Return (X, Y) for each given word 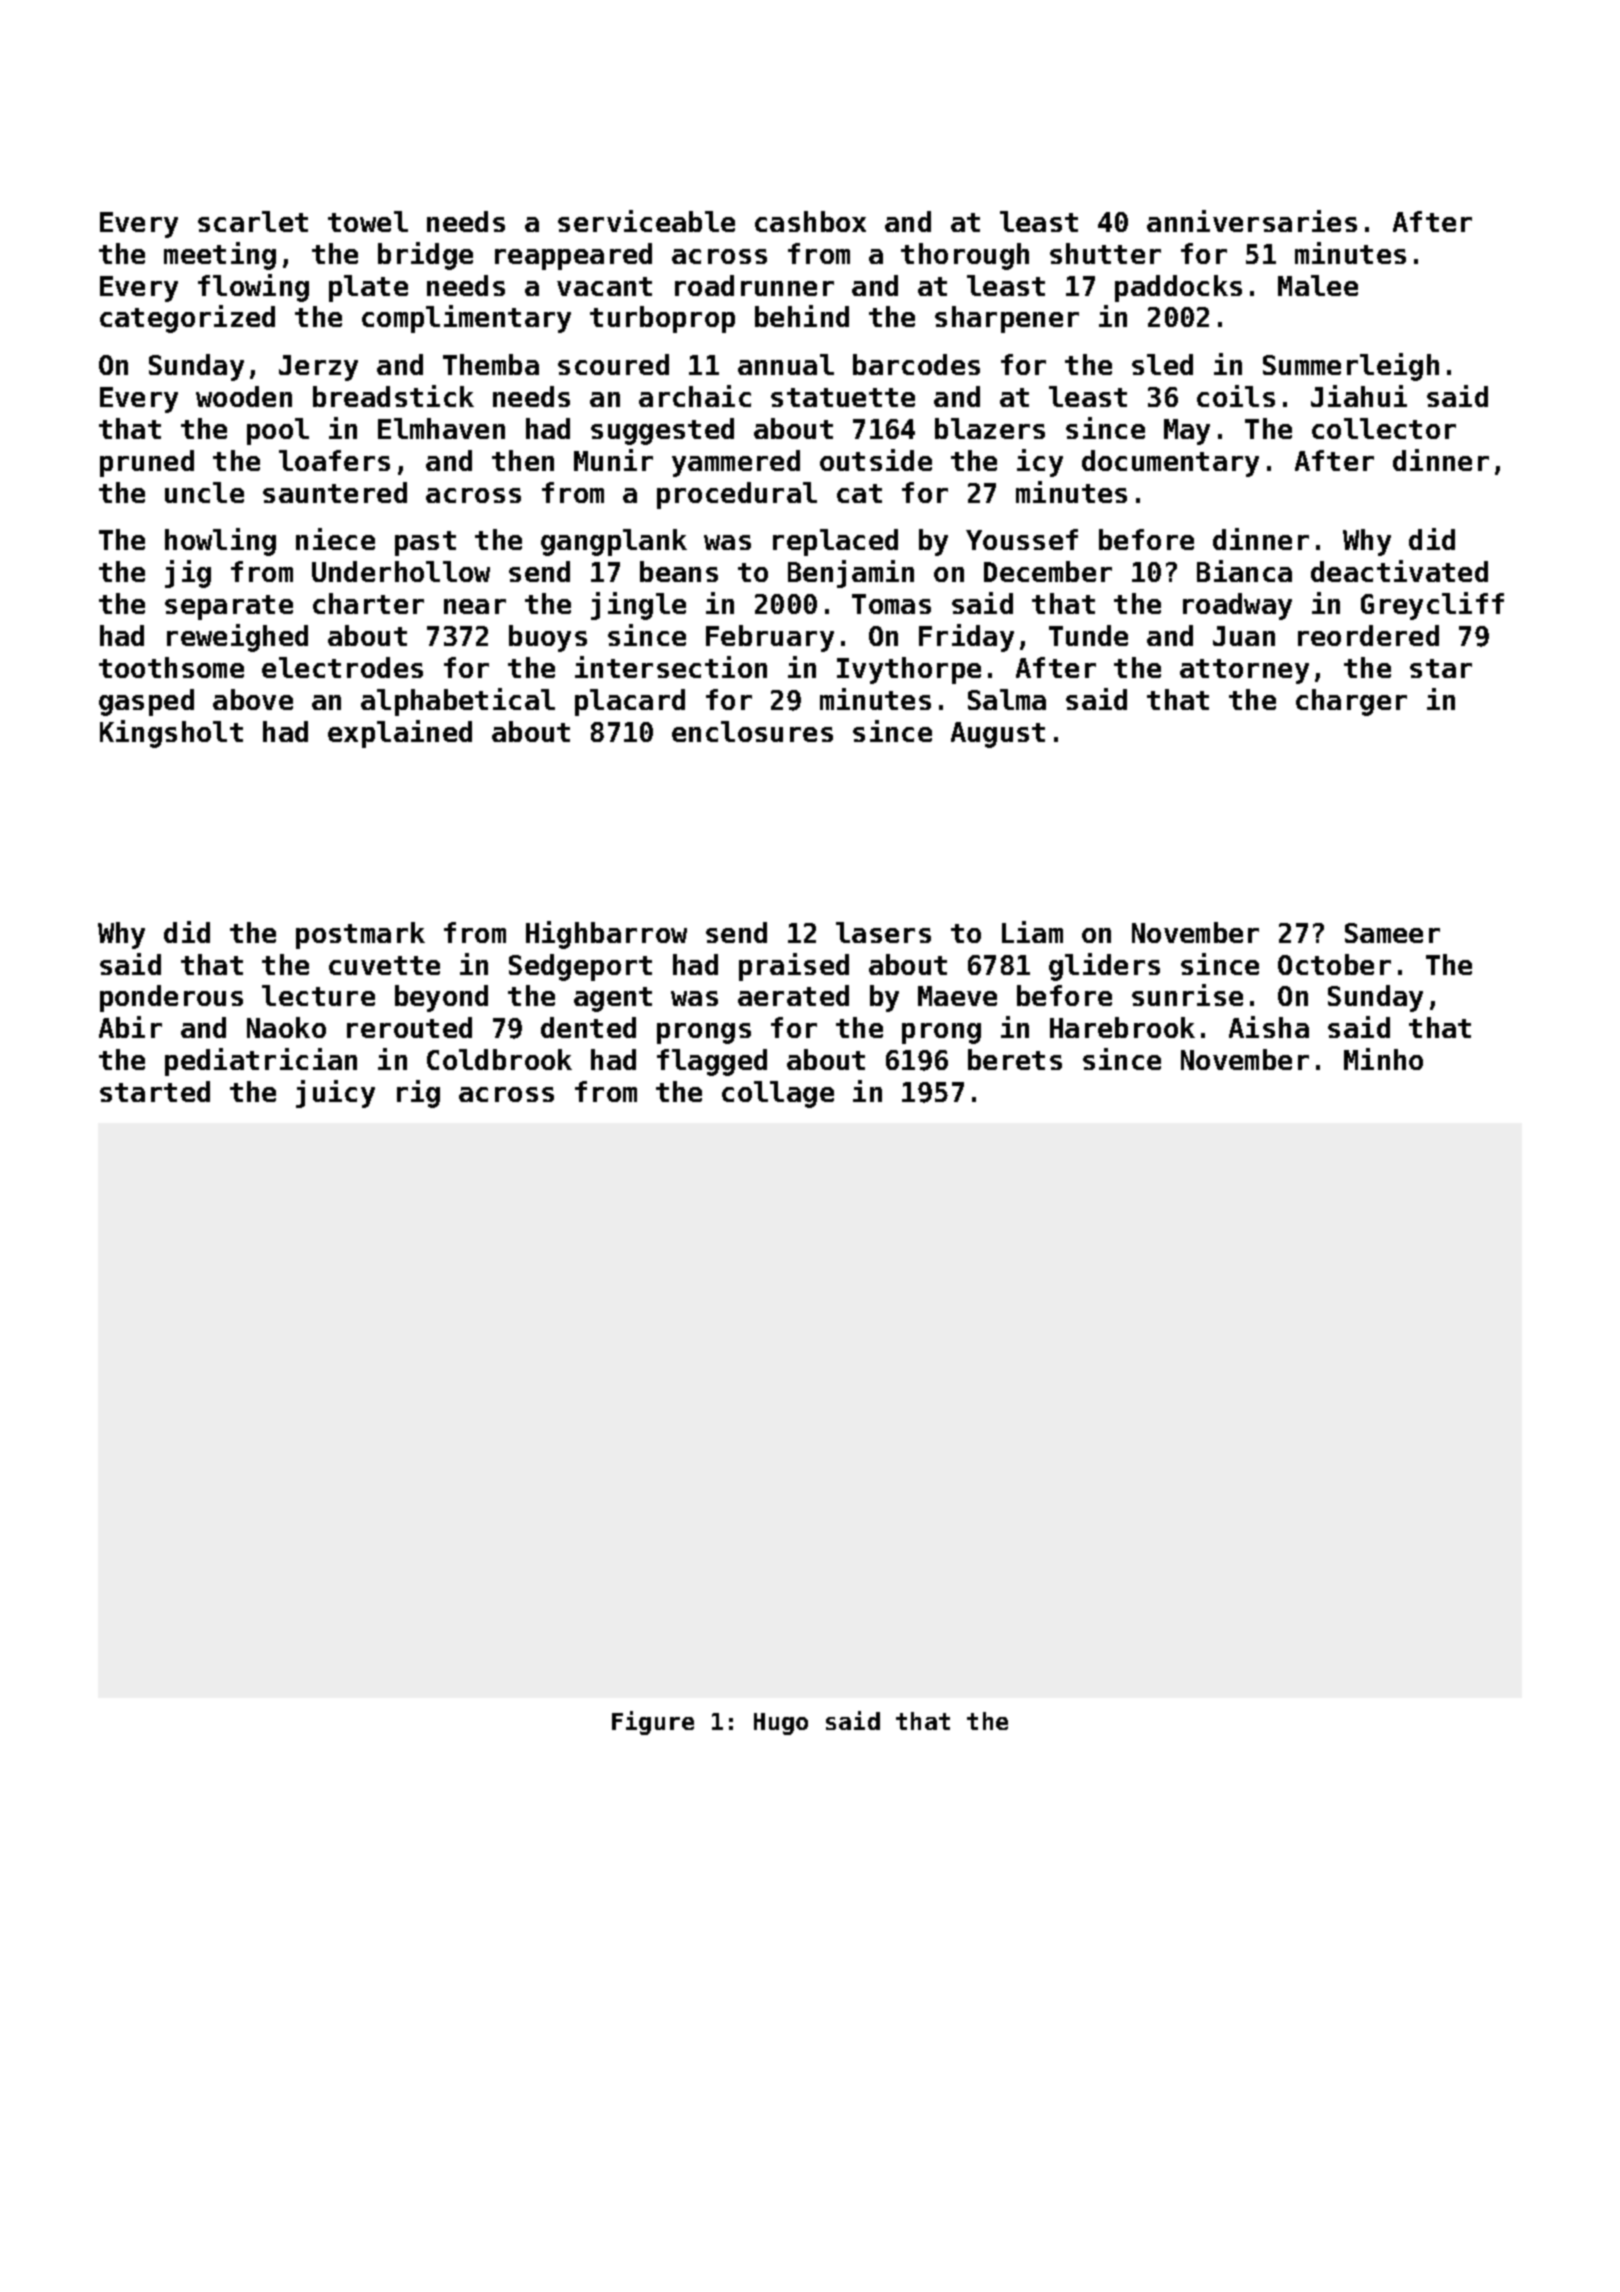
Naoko (286, 1027)
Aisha (1269, 1027)
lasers (883, 932)
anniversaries (1252, 221)
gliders (1104, 967)
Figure (653, 1723)
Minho (1383, 1059)
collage (778, 1094)
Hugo (781, 1724)
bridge (425, 256)
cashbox (810, 221)
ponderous (171, 998)
